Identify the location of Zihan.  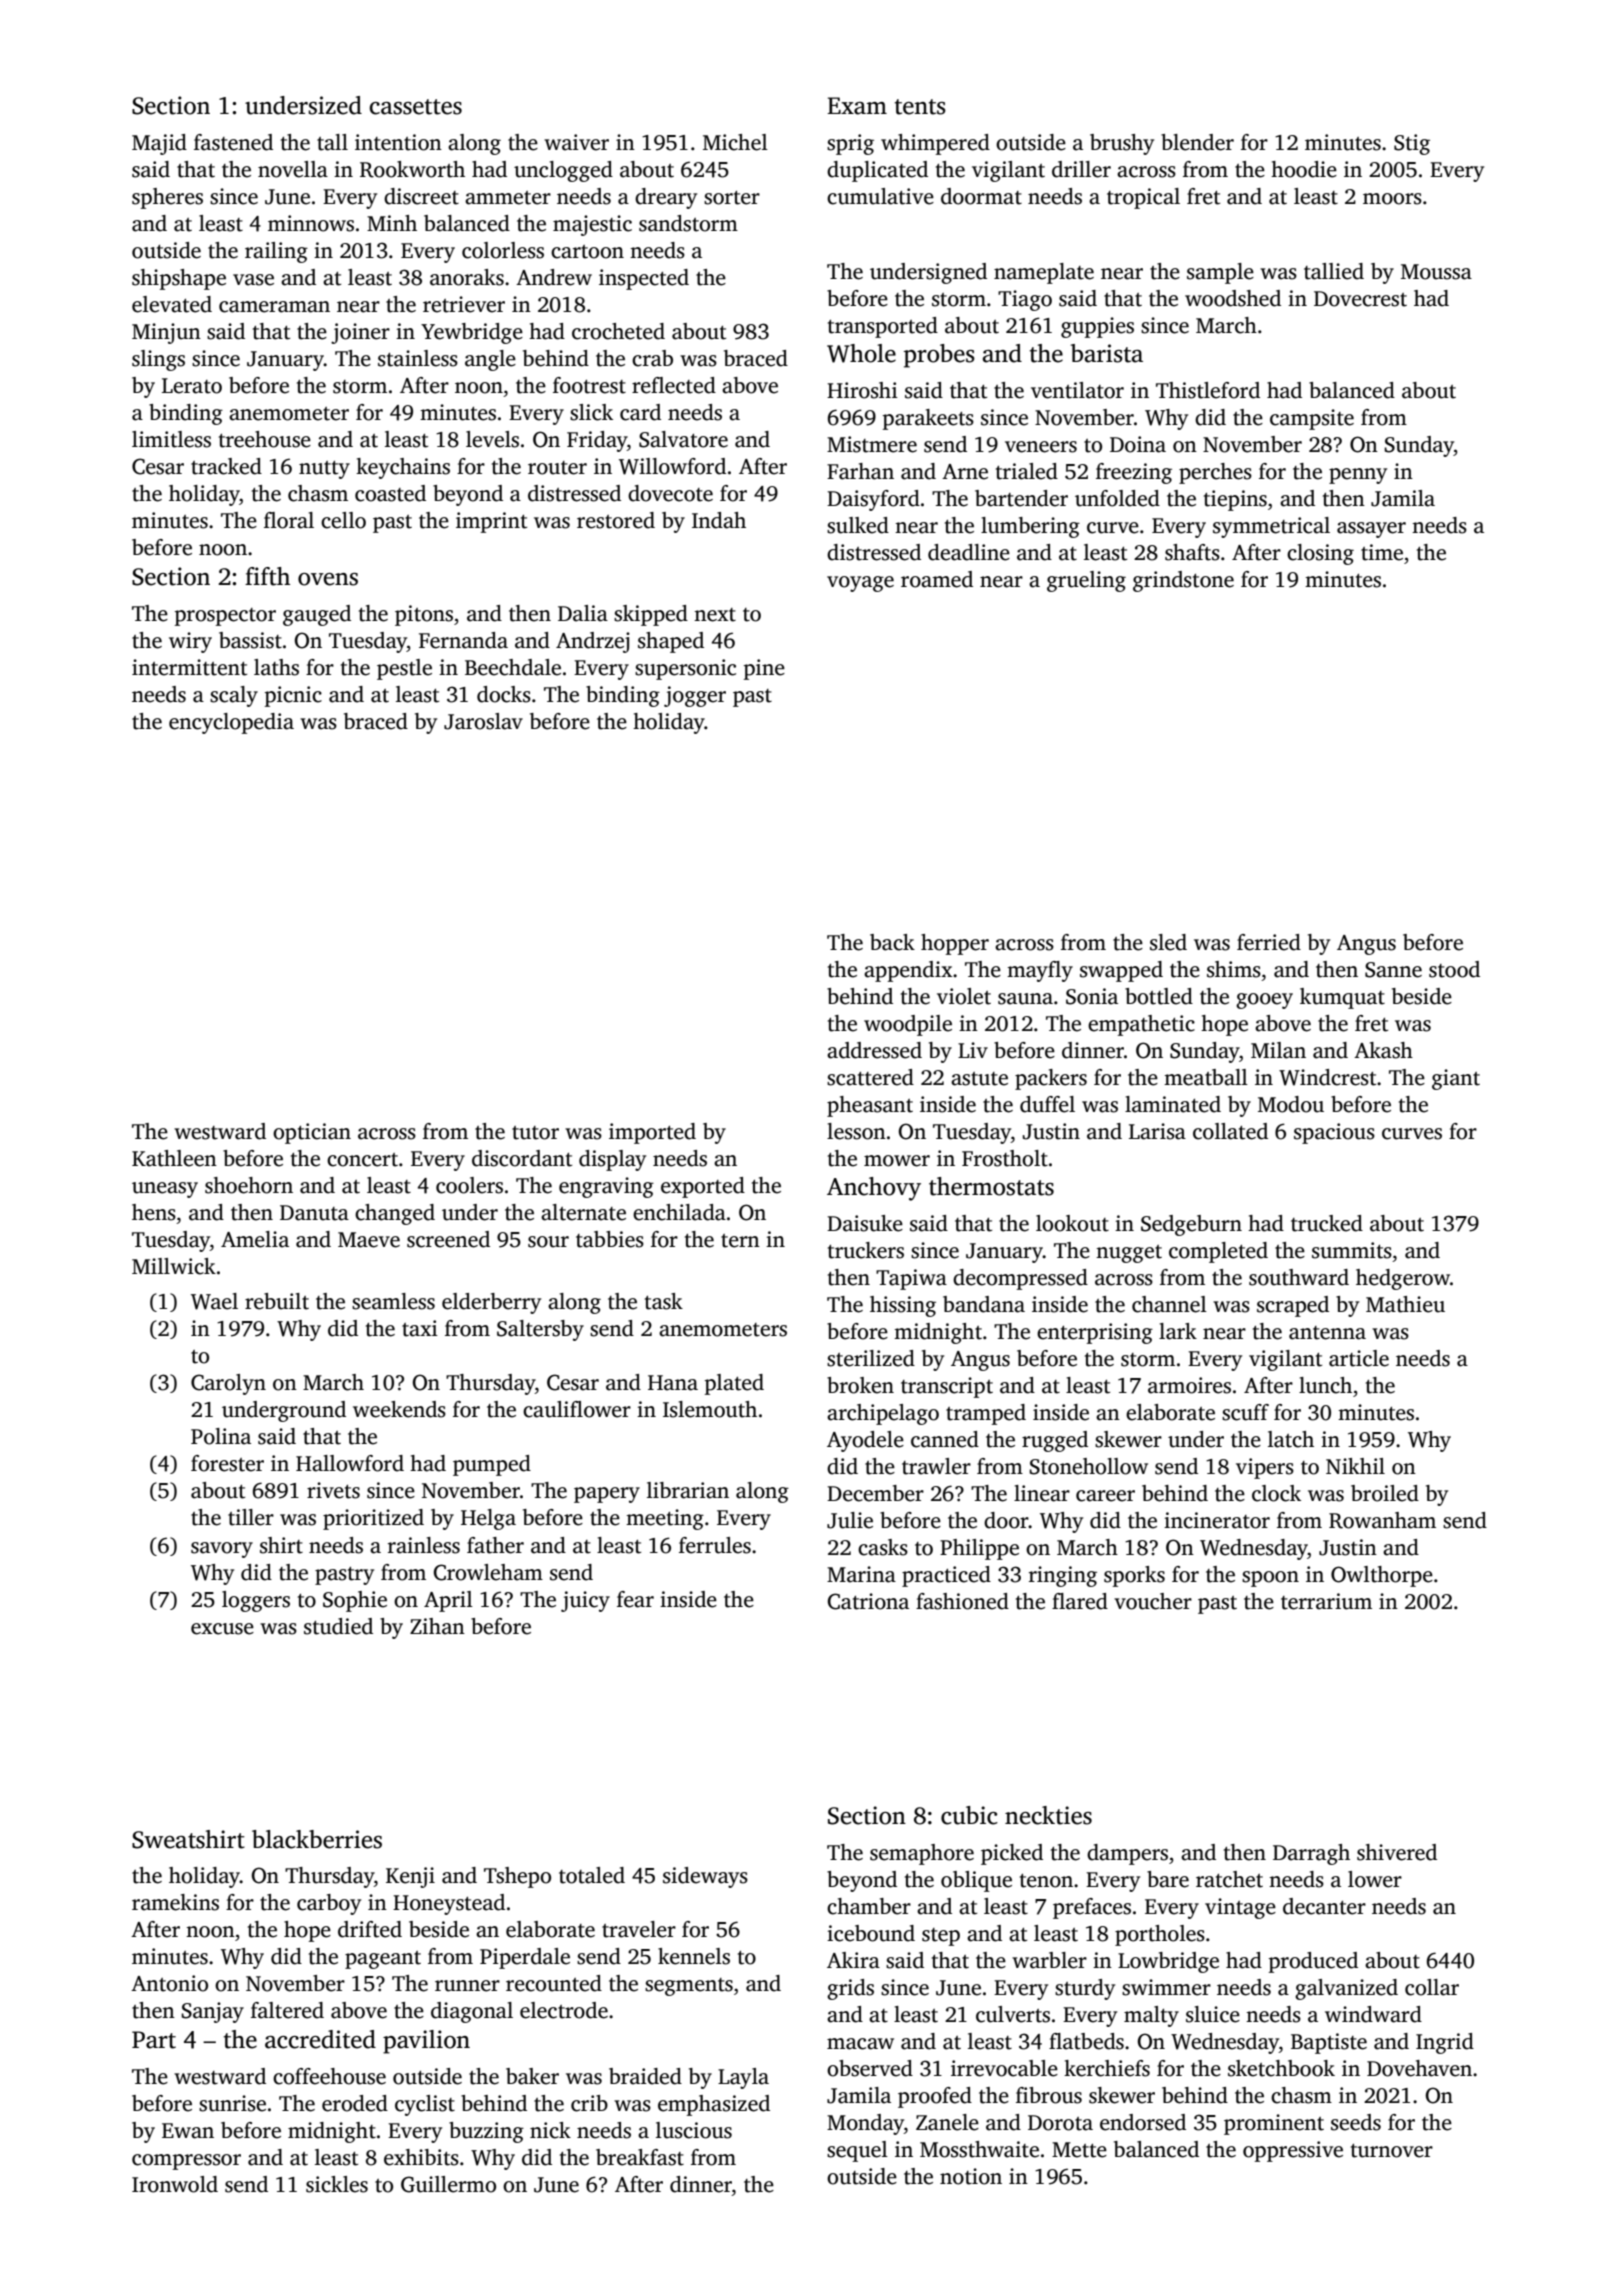
(437, 1626).
